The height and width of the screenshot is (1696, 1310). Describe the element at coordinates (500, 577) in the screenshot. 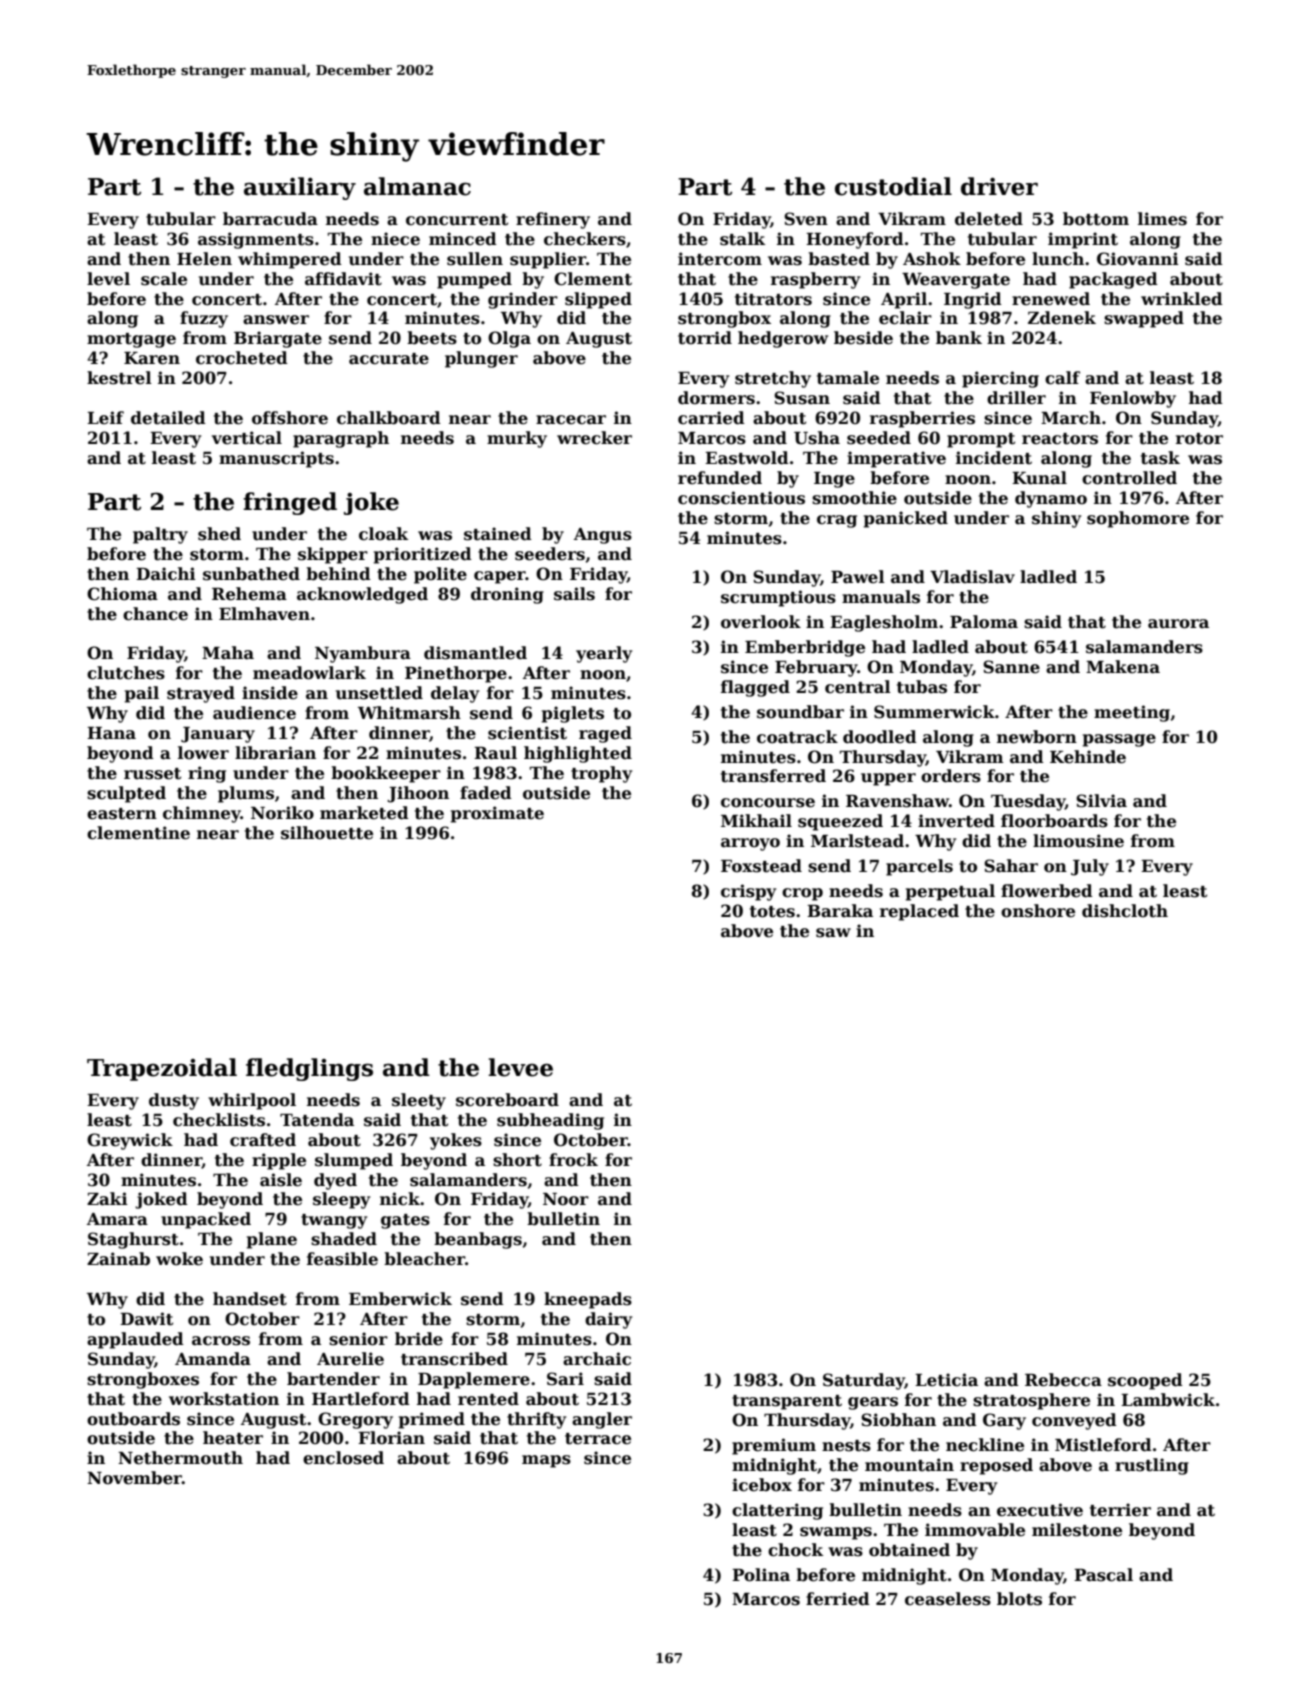

I see `caper` at that location.
